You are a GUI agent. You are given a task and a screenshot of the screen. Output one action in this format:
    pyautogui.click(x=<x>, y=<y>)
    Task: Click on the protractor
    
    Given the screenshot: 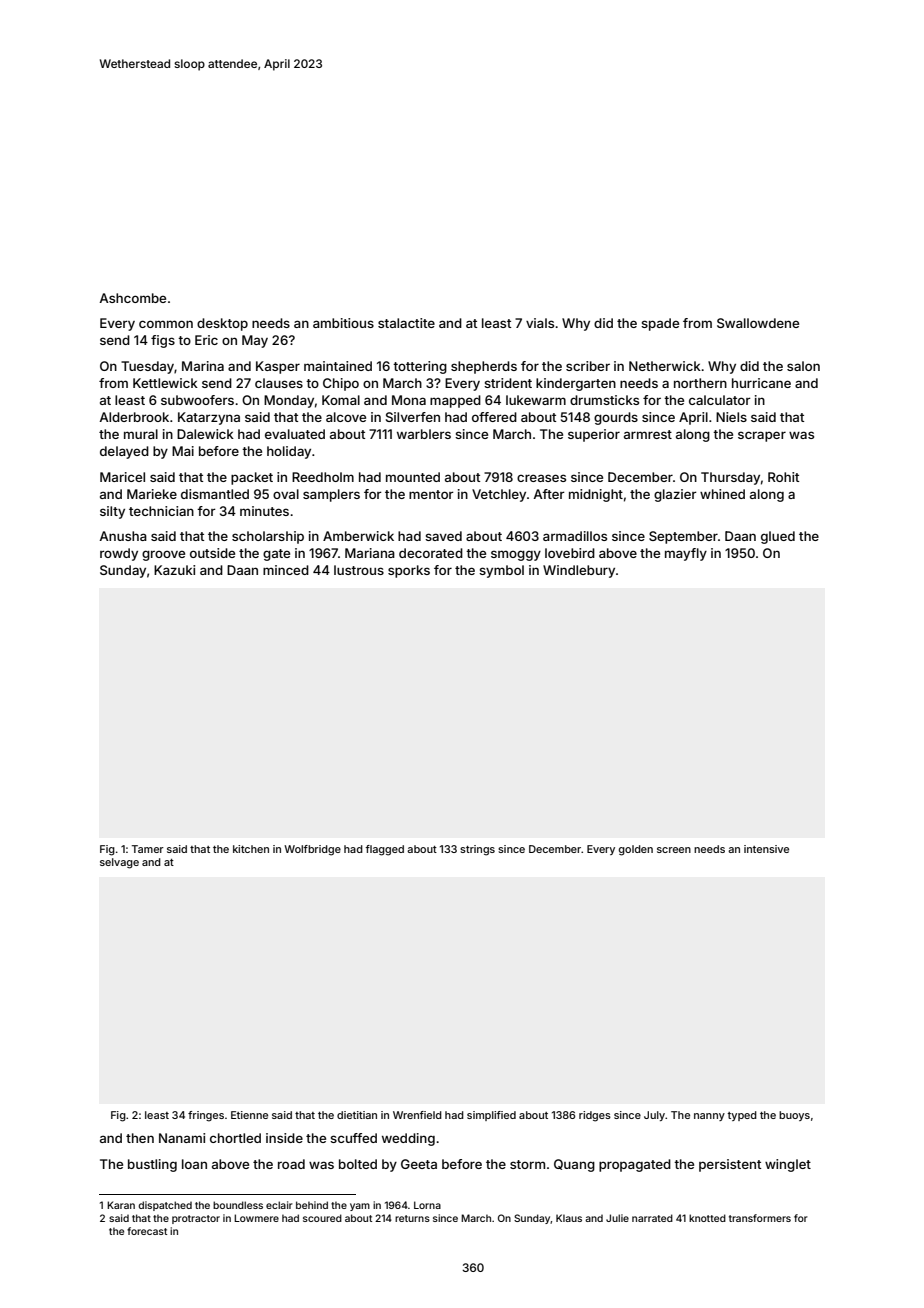 What is the action you would take?
    pyautogui.click(x=196, y=1219)
